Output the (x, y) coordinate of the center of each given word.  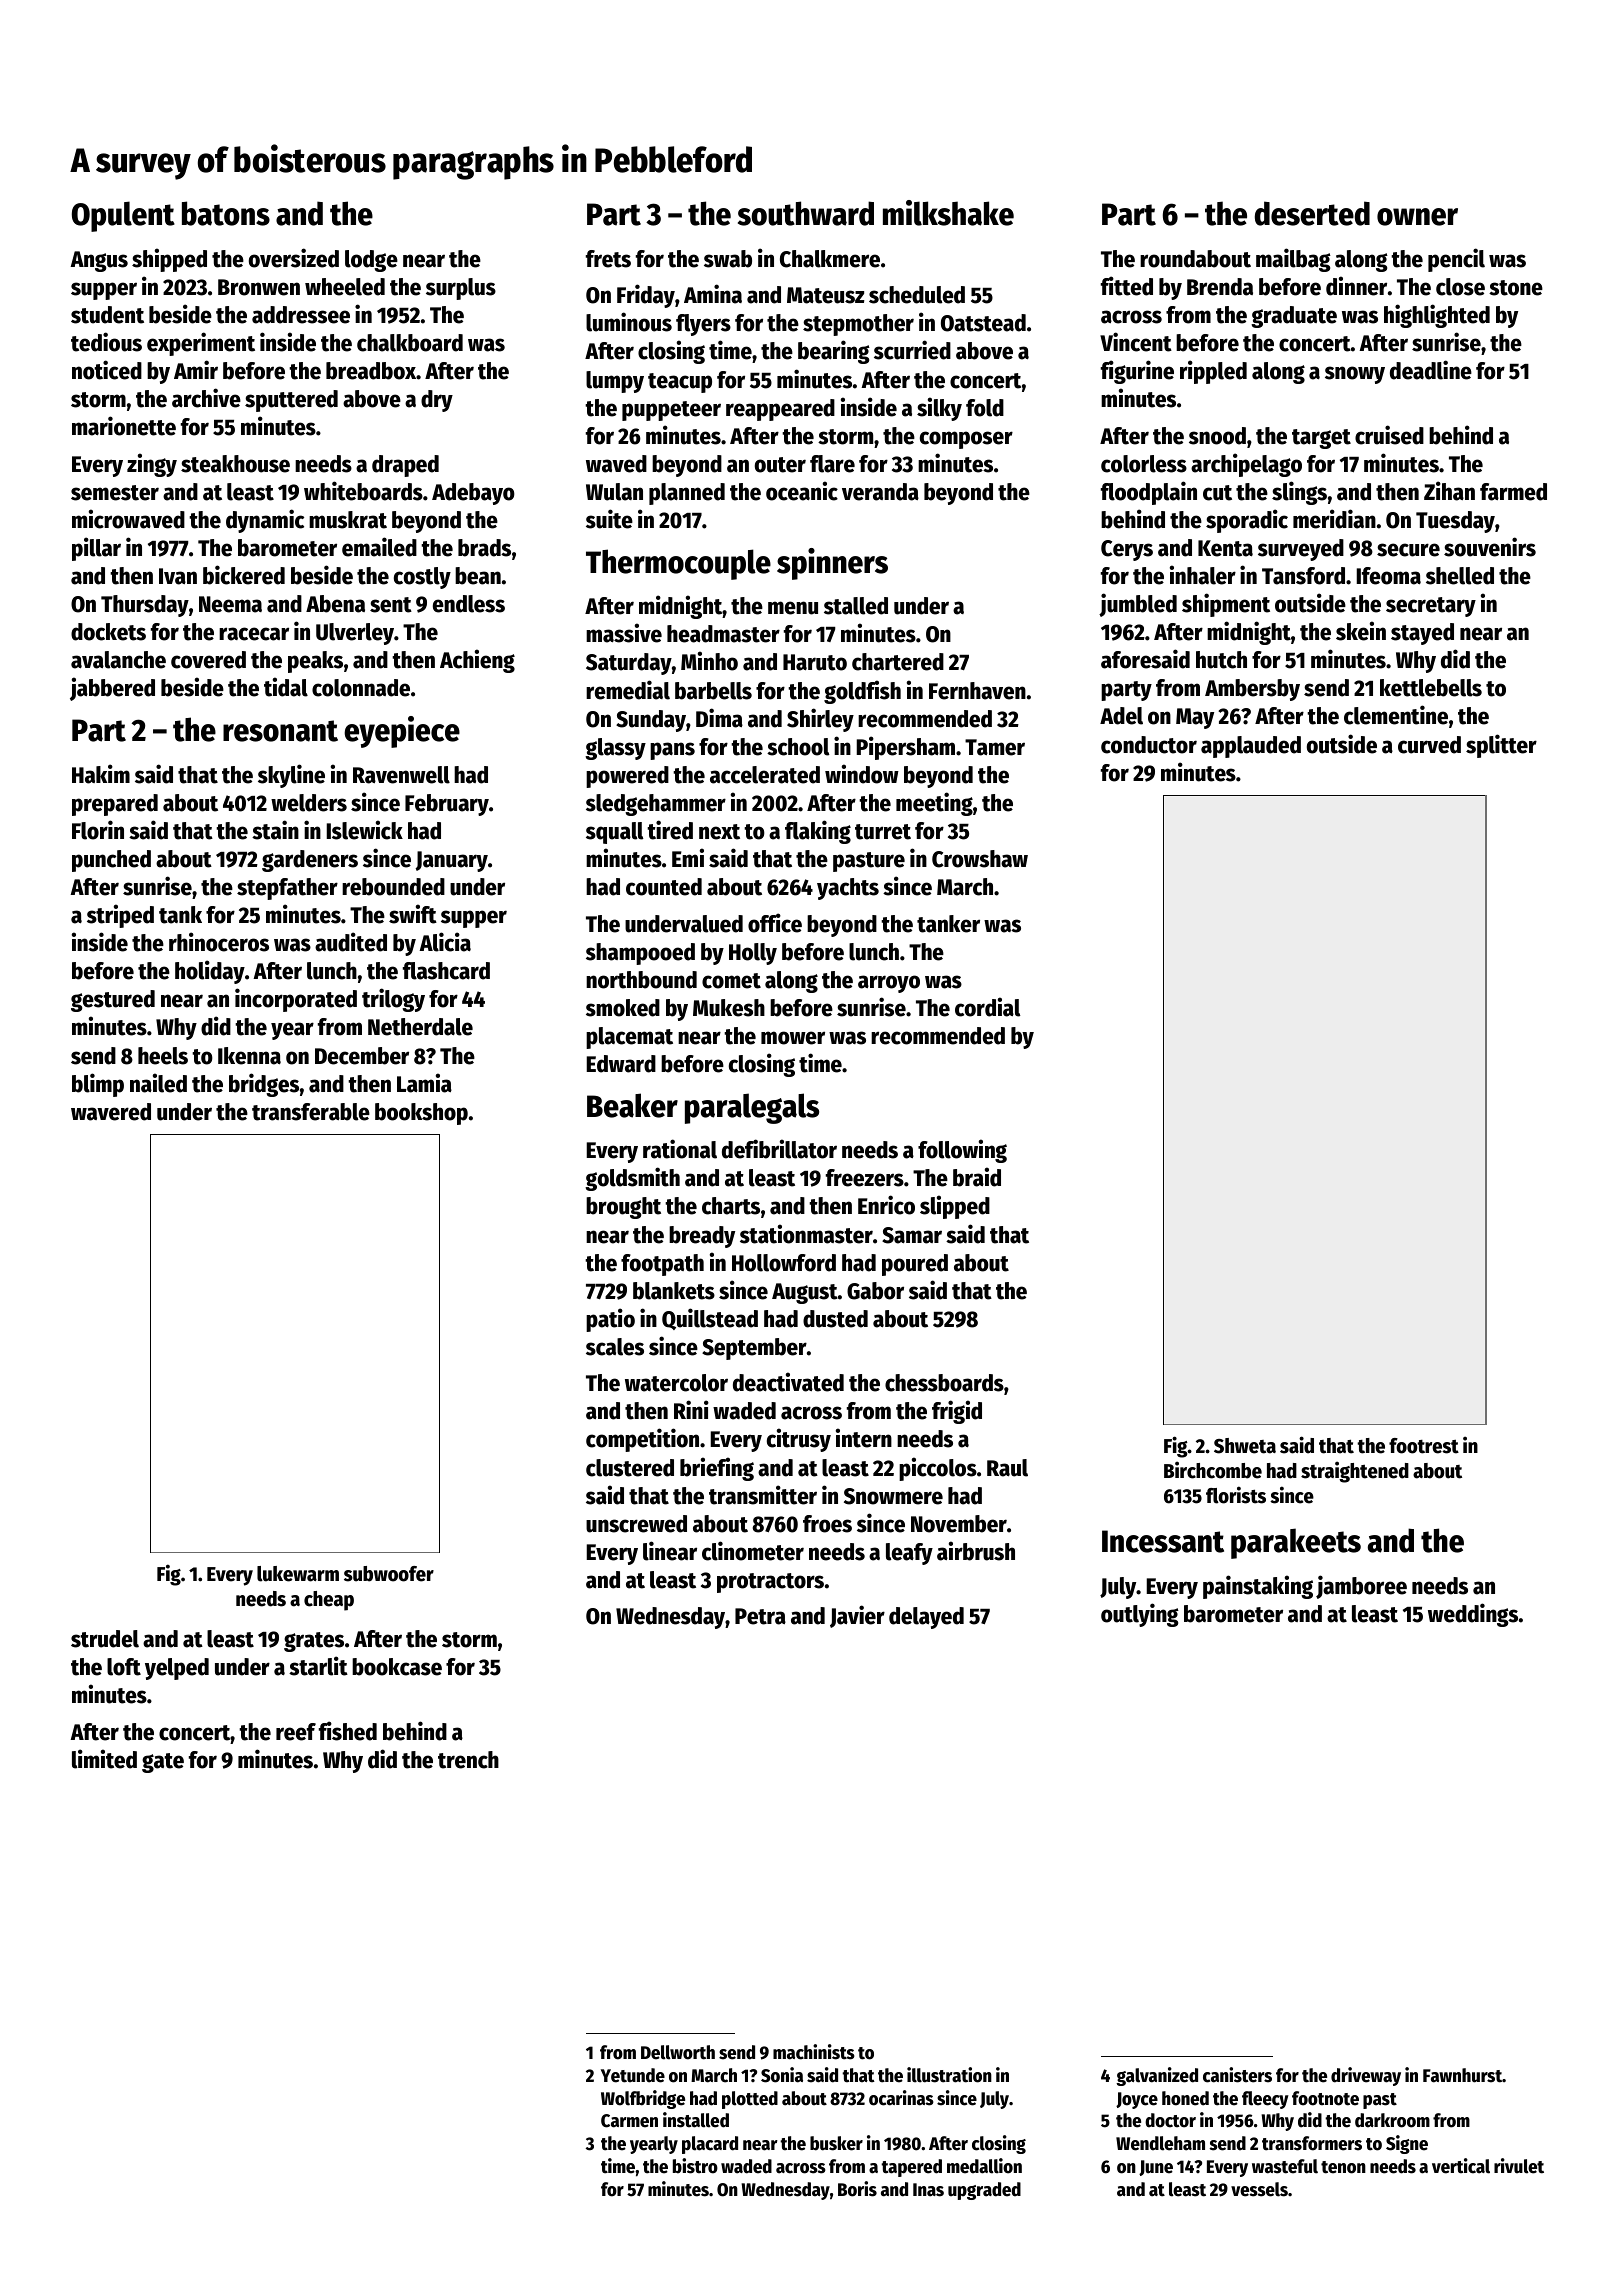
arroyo (889, 984)
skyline (291, 776)
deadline (1431, 370)
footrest (1424, 1446)
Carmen (629, 2121)
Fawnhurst (1462, 2075)
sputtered (291, 401)
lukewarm (298, 1574)
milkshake (948, 213)
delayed (926, 1618)
